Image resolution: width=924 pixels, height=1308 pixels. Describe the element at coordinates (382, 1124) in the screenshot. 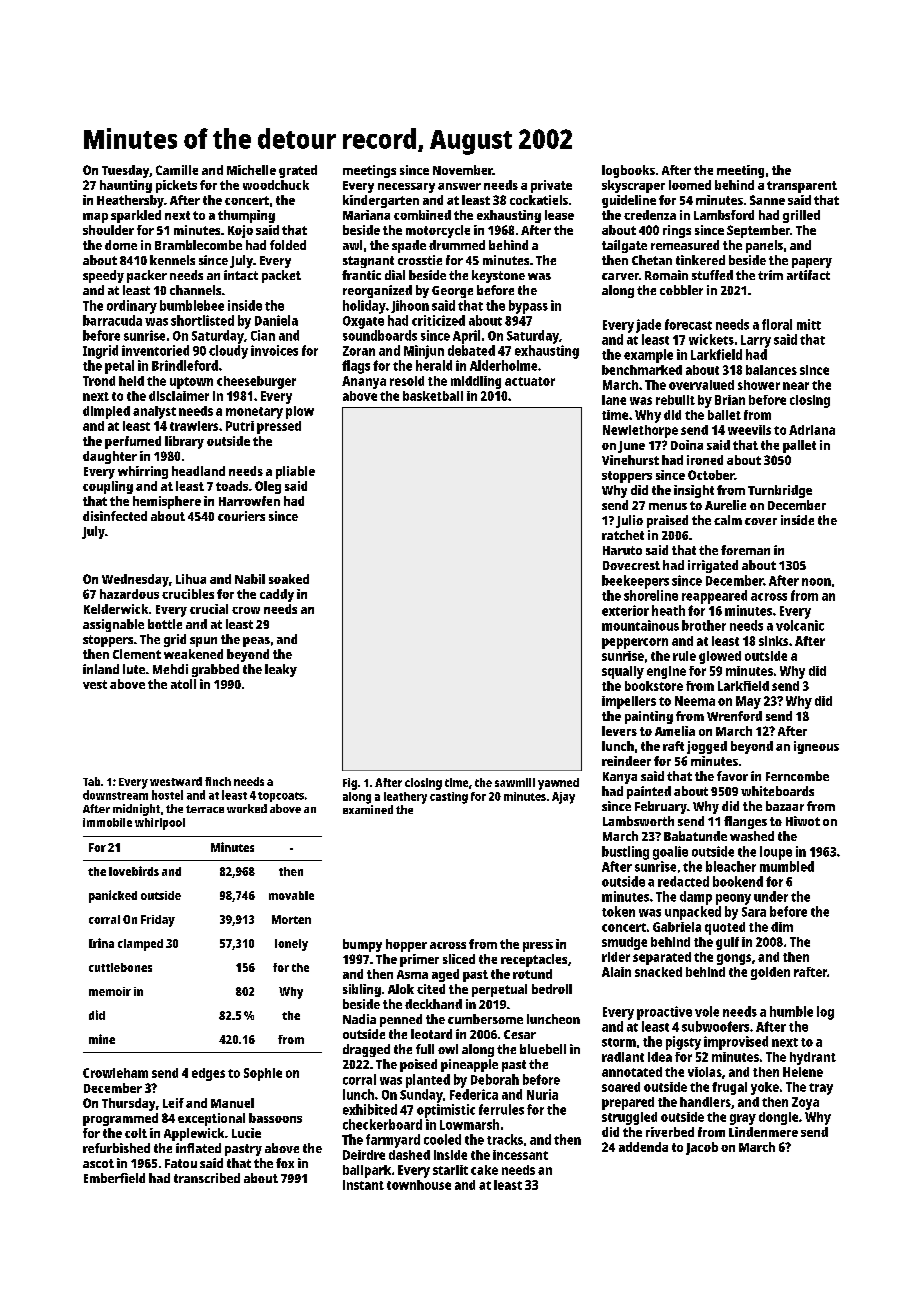

I see `checkerboard` at that location.
